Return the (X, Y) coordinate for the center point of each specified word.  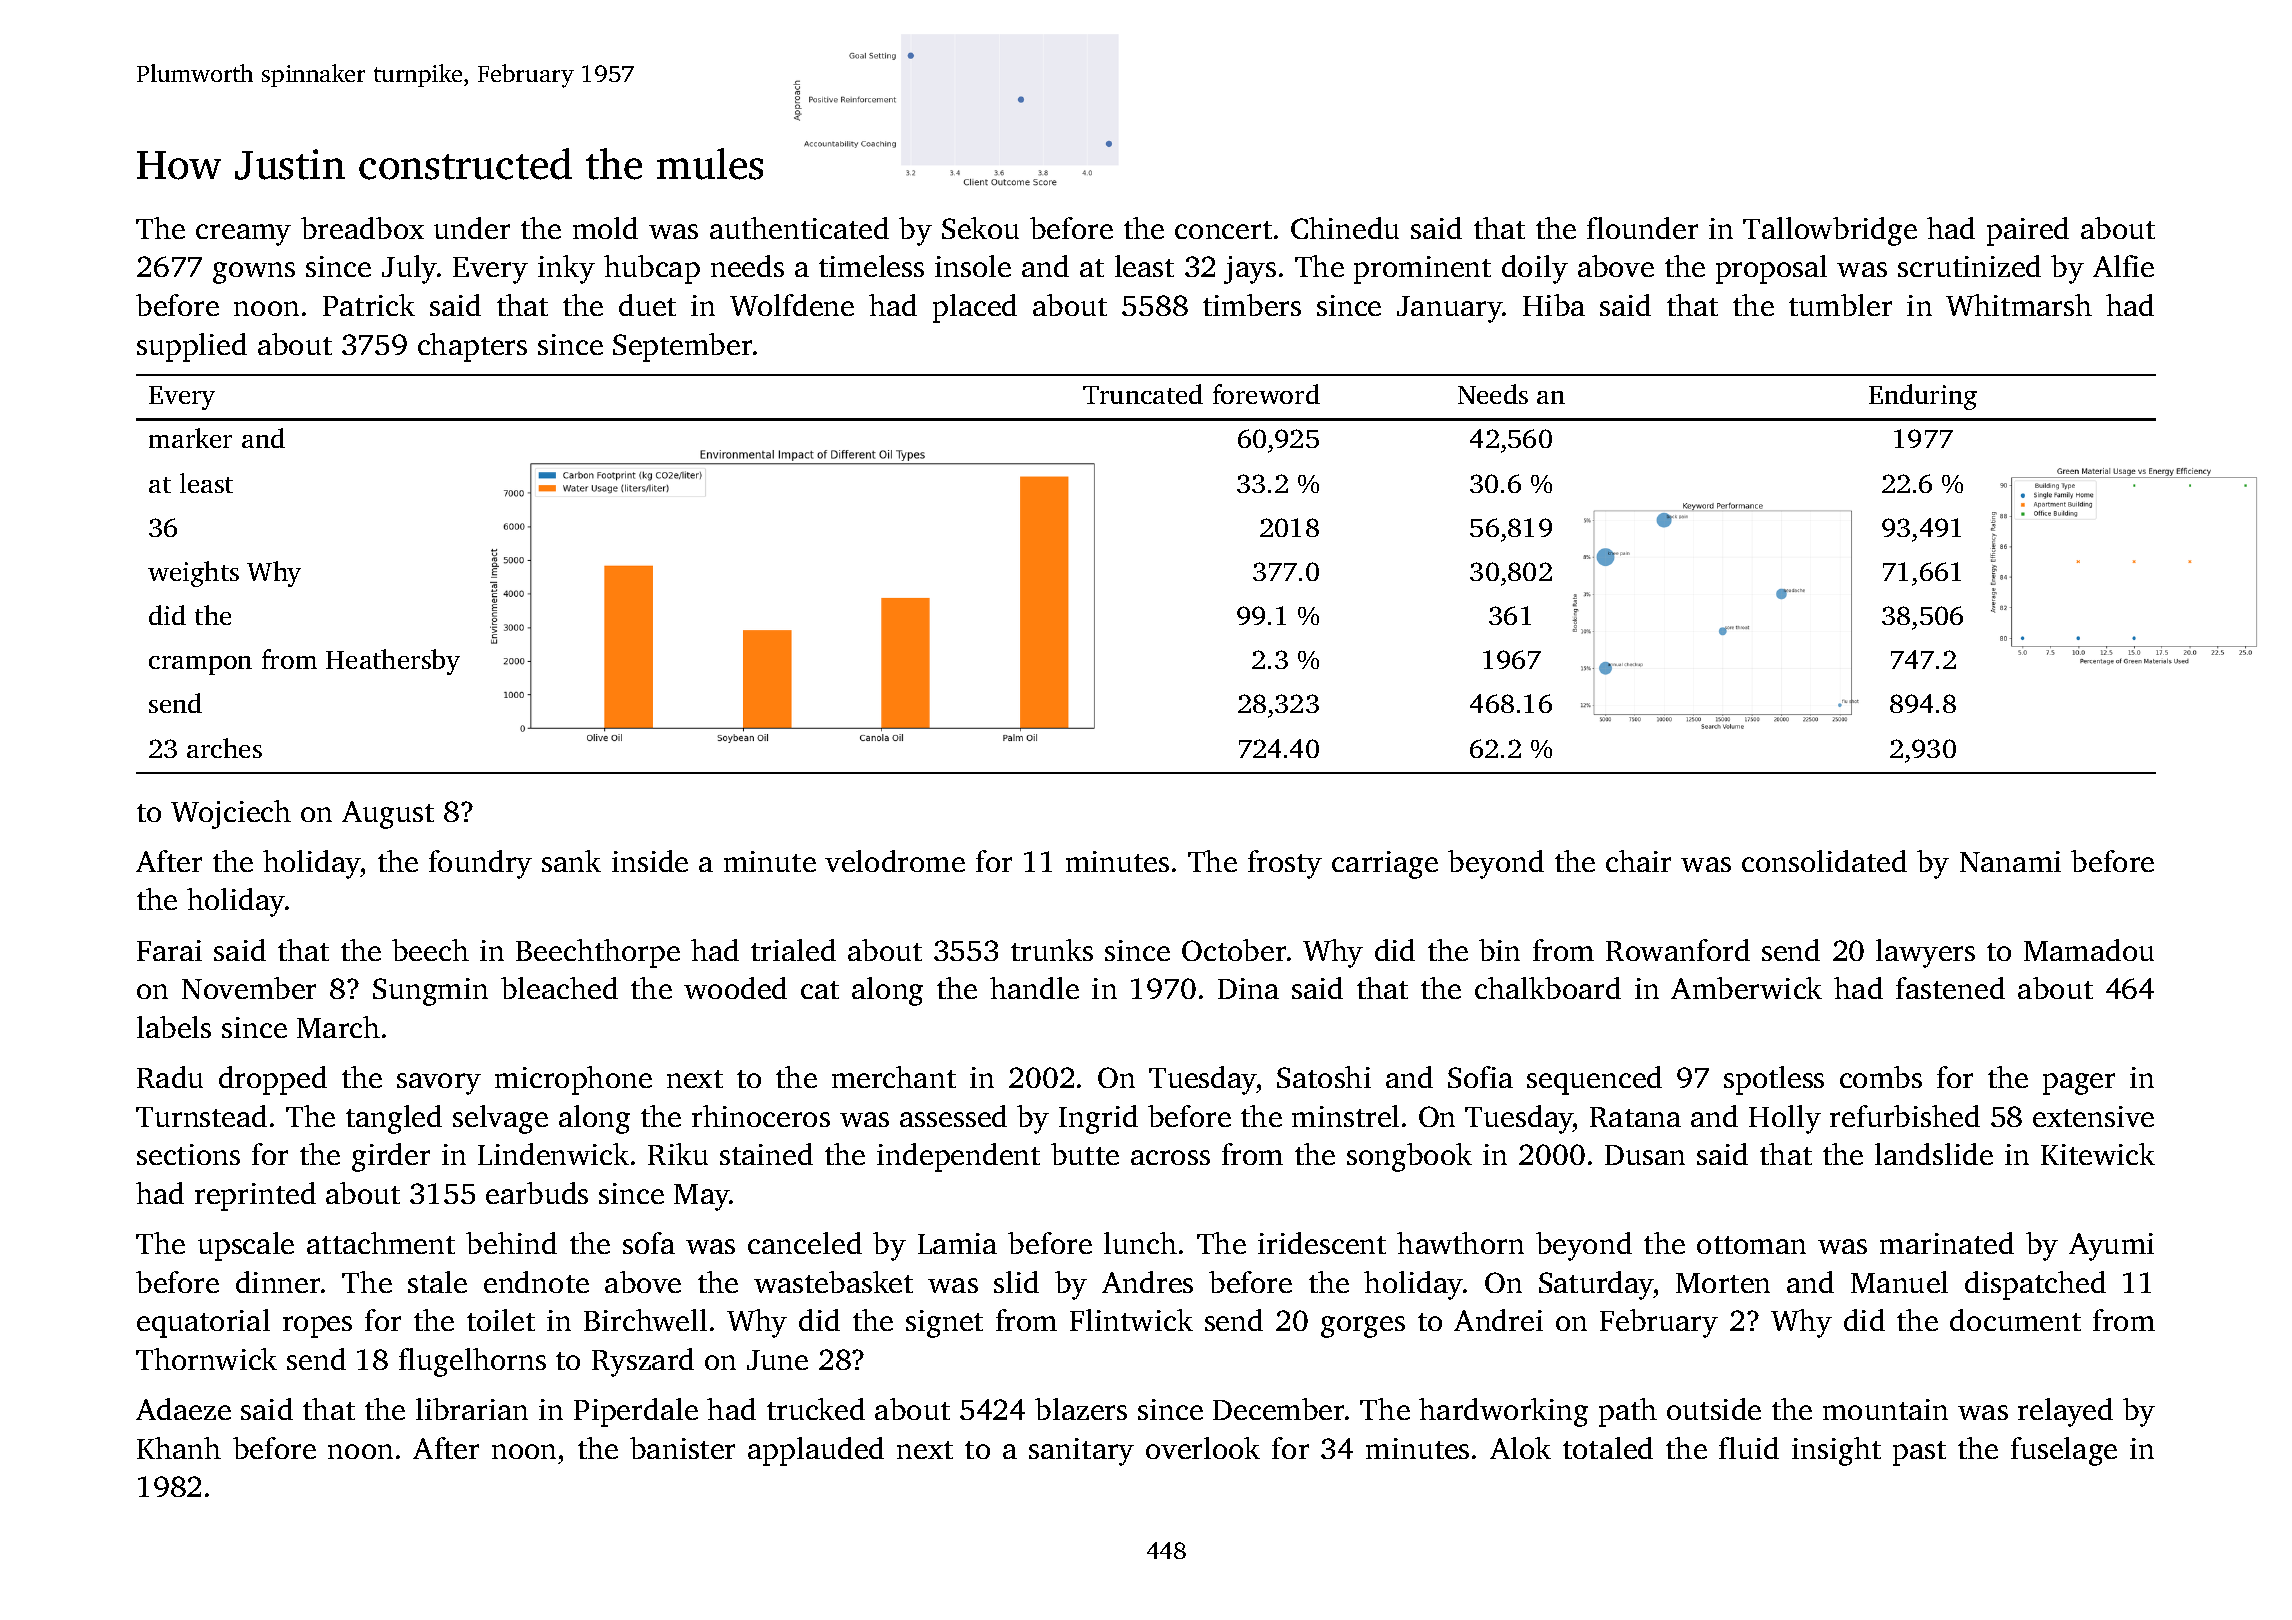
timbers (1252, 305)
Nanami (2010, 861)
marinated (1947, 1243)
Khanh (179, 1448)
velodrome (895, 861)
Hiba (1554, 305)
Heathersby (393, 662)
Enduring (1923, 397)
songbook (1409, 1157)
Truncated (1143, 394)
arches (224, 748)
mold (605, 228)
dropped (273, 1080)
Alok (1520, 1448)
